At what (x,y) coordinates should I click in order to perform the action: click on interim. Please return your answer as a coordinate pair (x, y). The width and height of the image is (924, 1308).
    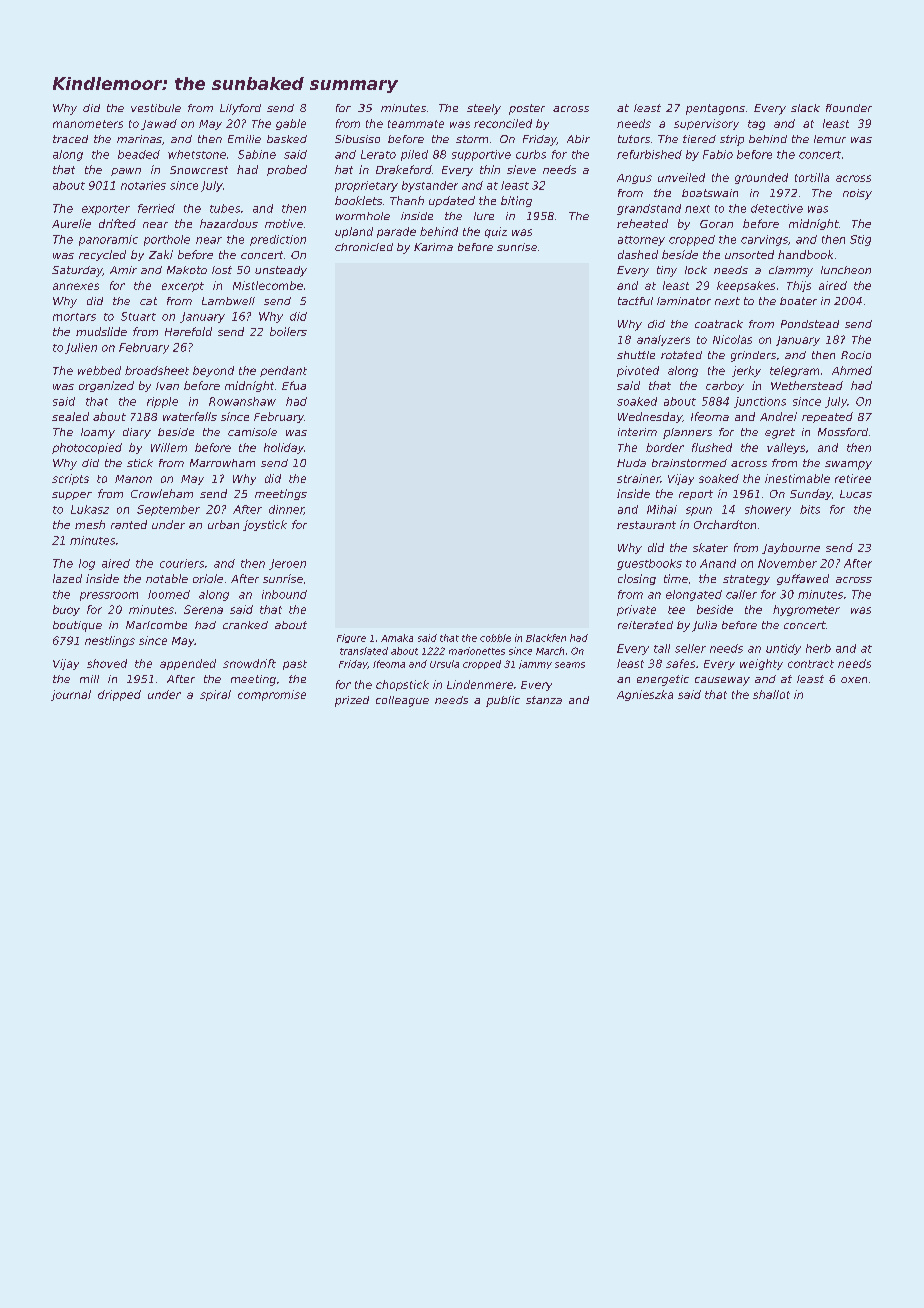
    Looking at the image, I should click on (637, 432).
